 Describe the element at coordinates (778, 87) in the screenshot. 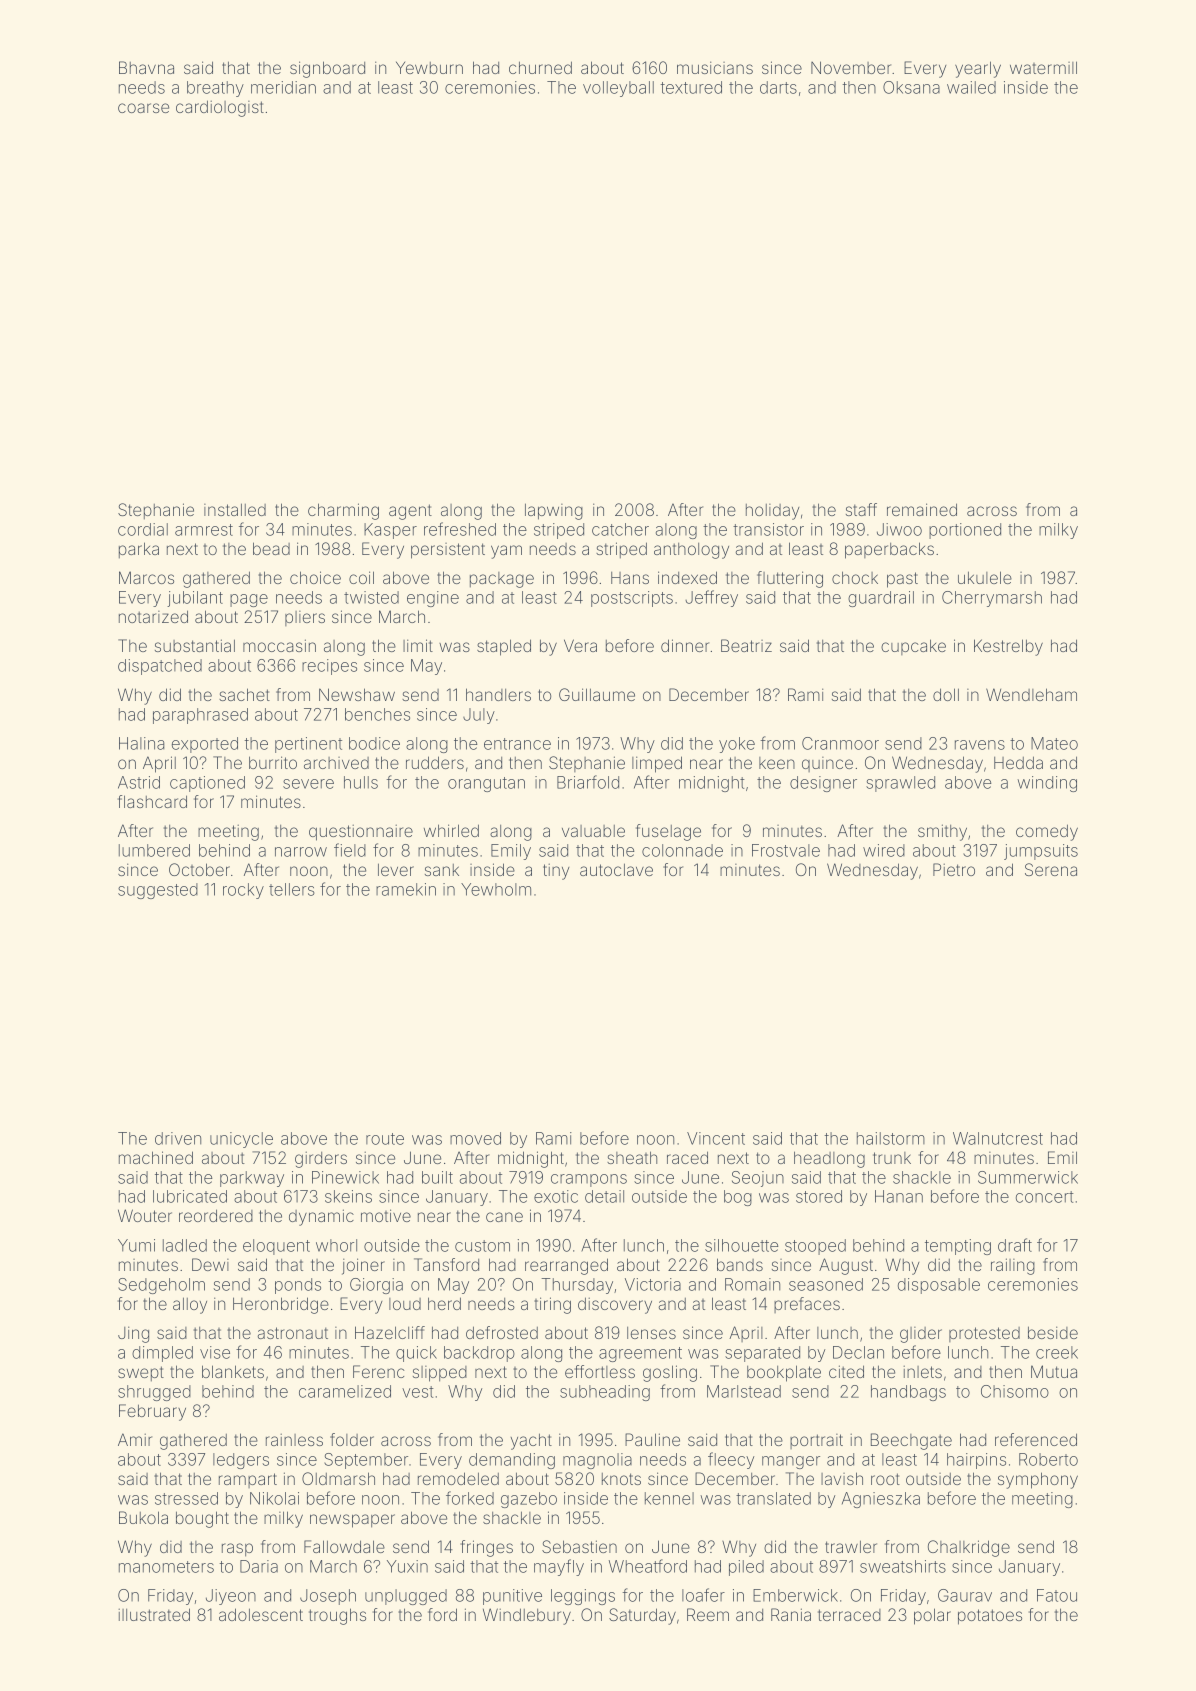

I see `darts` at that location.
